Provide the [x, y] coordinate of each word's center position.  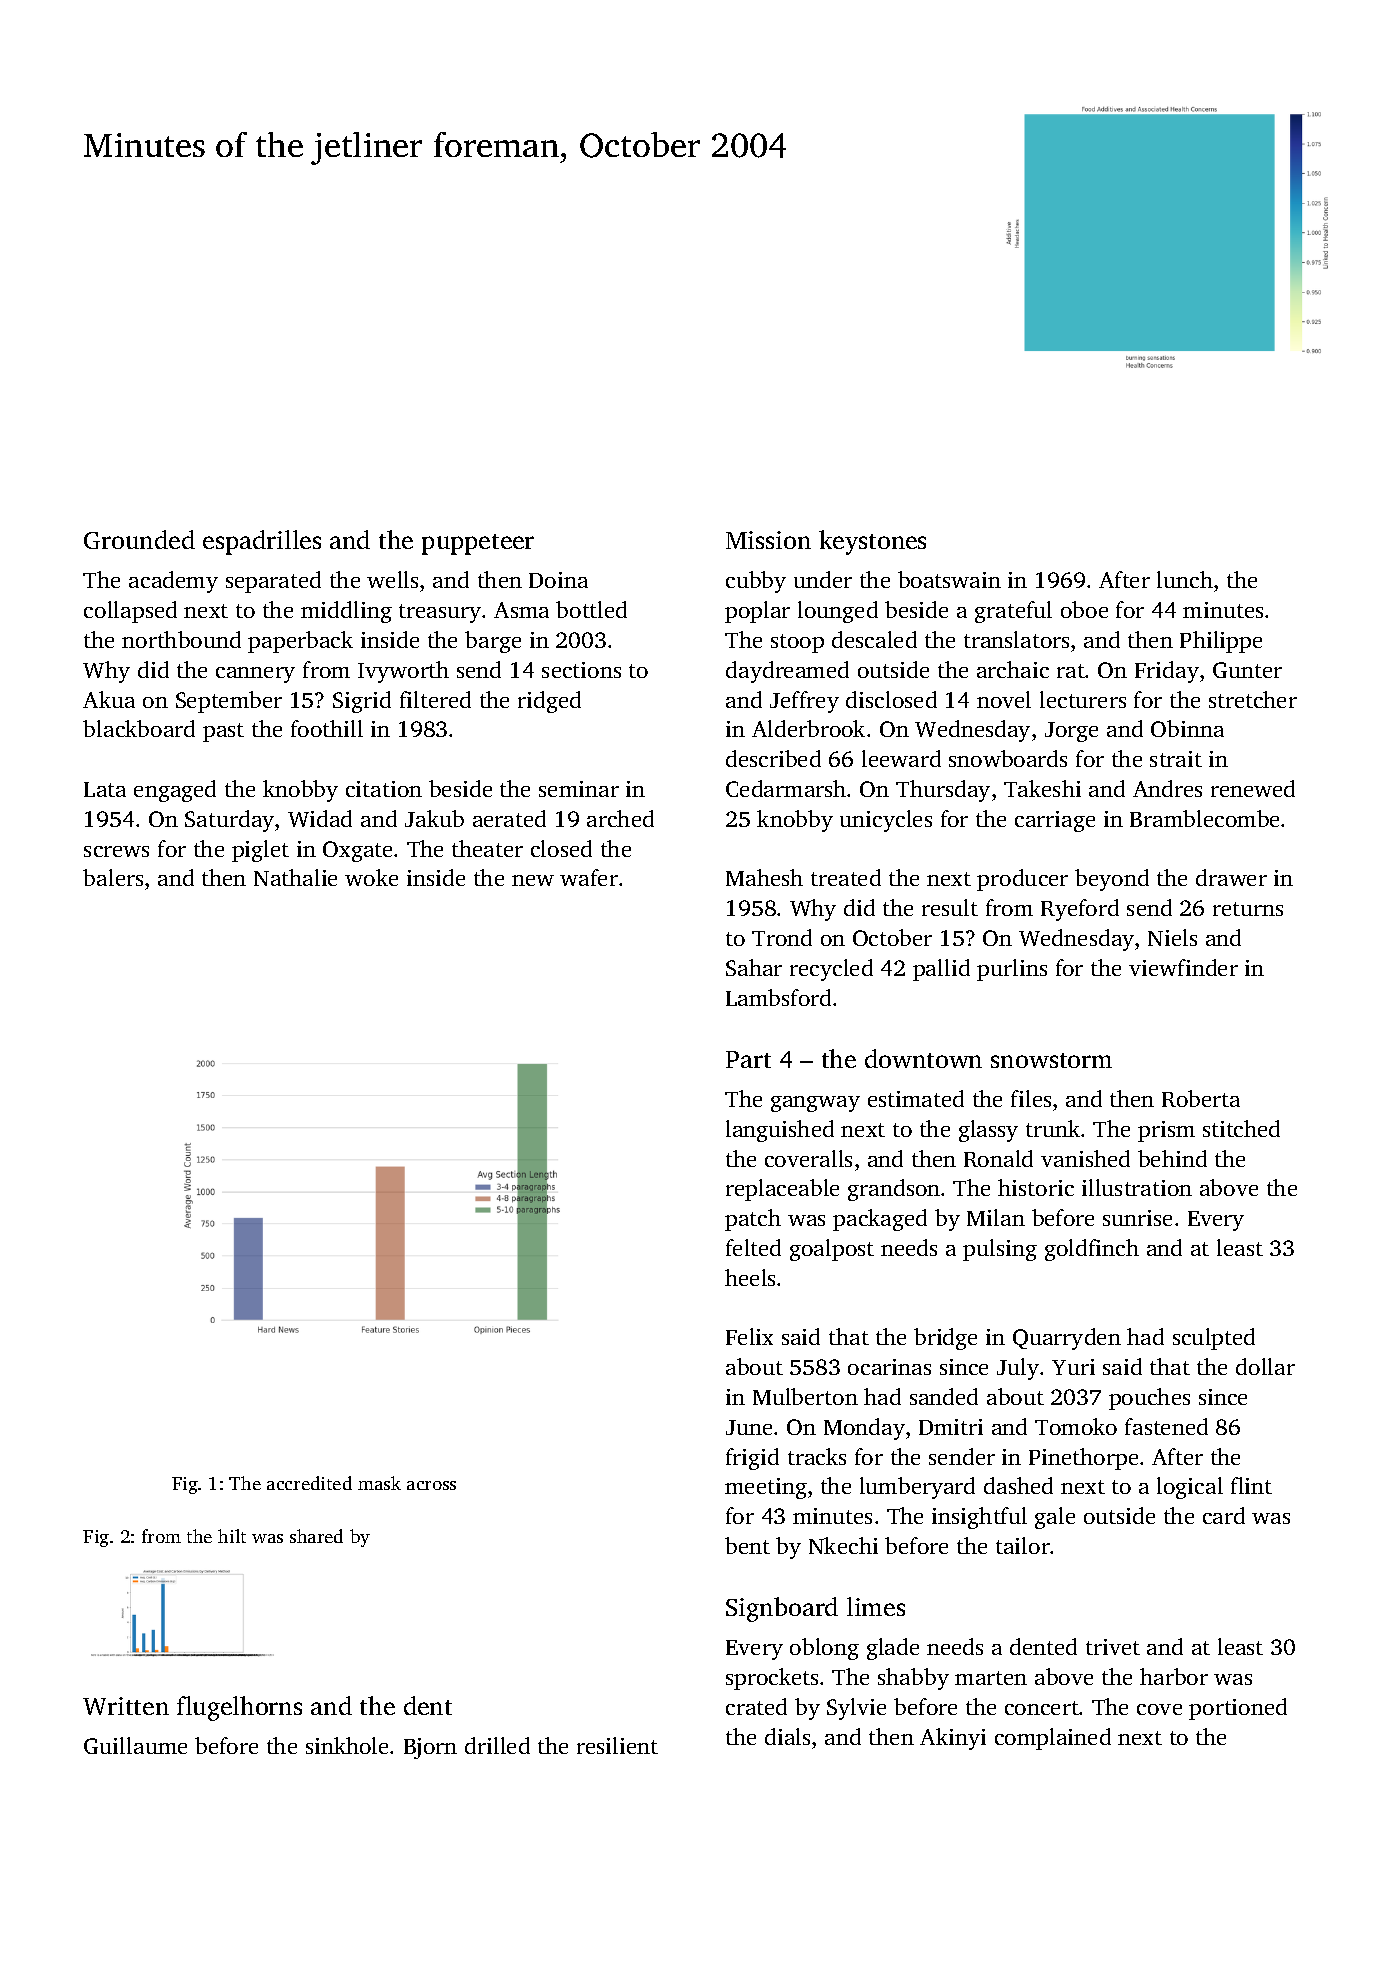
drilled [497, 1745]
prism [1166, 1131]
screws [116, 851]
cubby [756, 582]
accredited [309, 1483]
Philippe [1221, 642]
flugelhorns [239, 1708]
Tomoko [1076, 1426]
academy [173, 582]
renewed [1253, 788]
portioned [1238, 1709]
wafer [589, 877]
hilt [232, 1536]
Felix [749, 1336]
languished [780, 1131]
